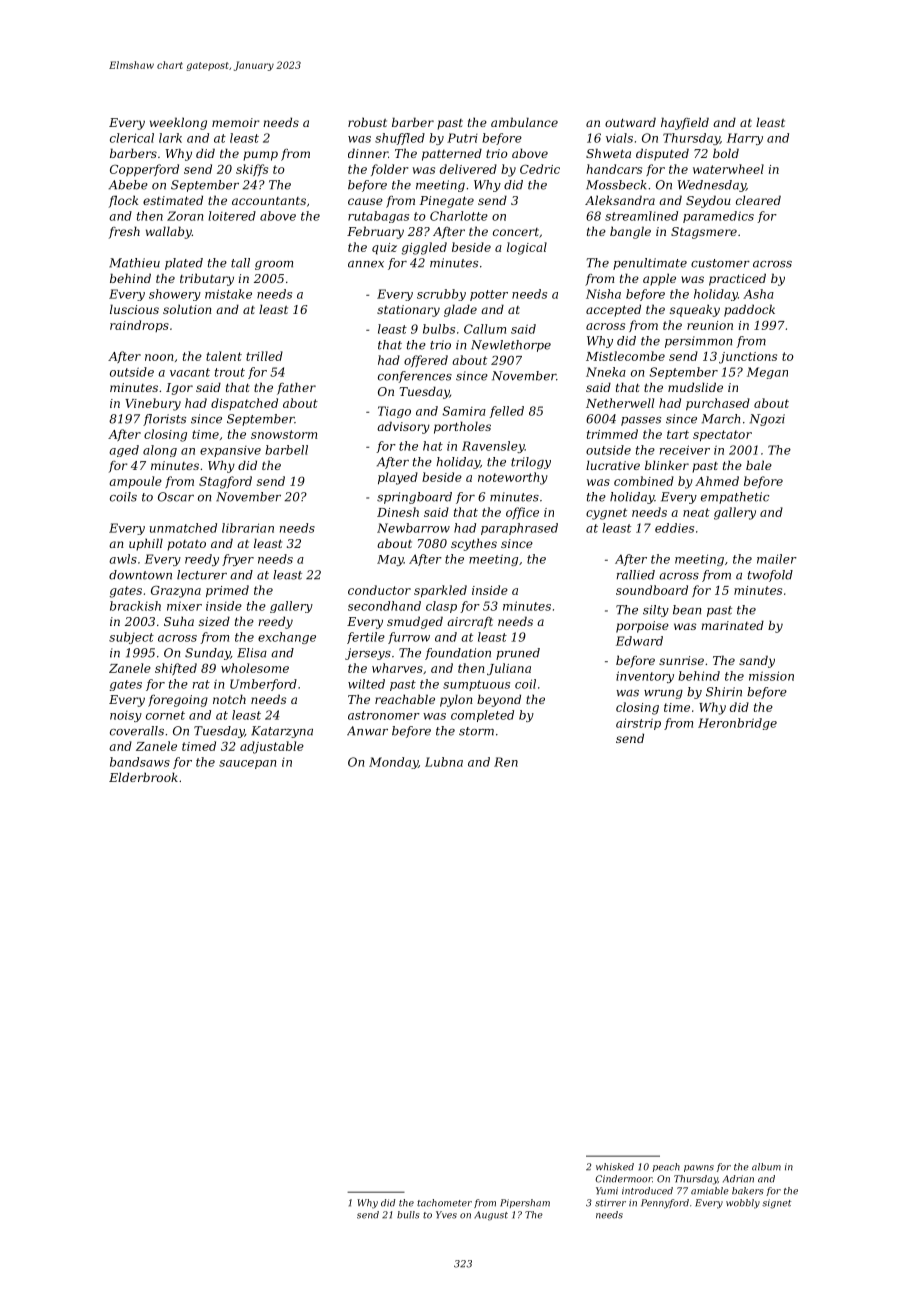 This document has width=908, height=1316. I want to click on bulls, so click(408, 1215).
